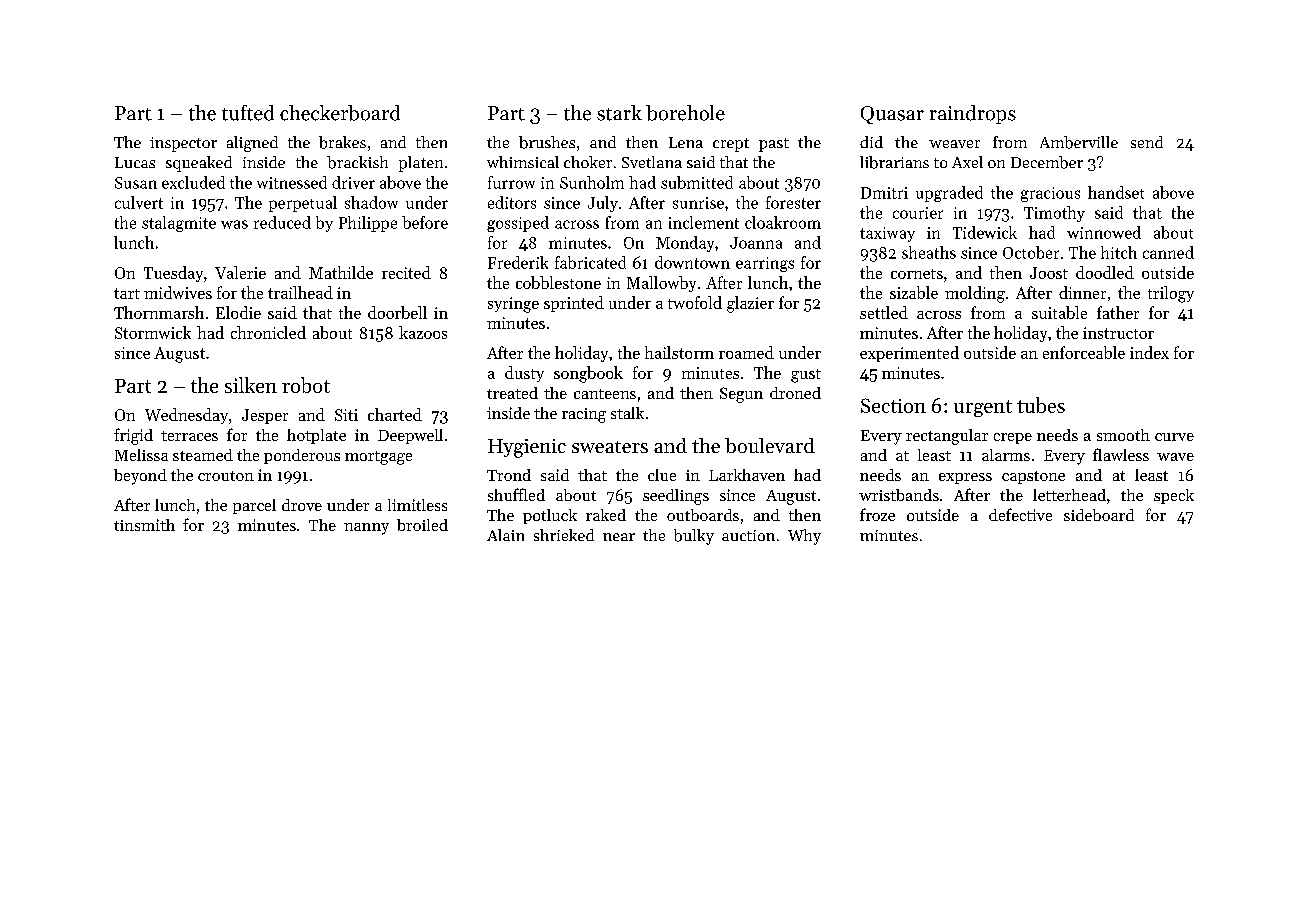 This document has height=924, width=1308. What do you see at coordinates (423, 332) in the document?
I see `kazoos` at bounding box center [423, 332].
